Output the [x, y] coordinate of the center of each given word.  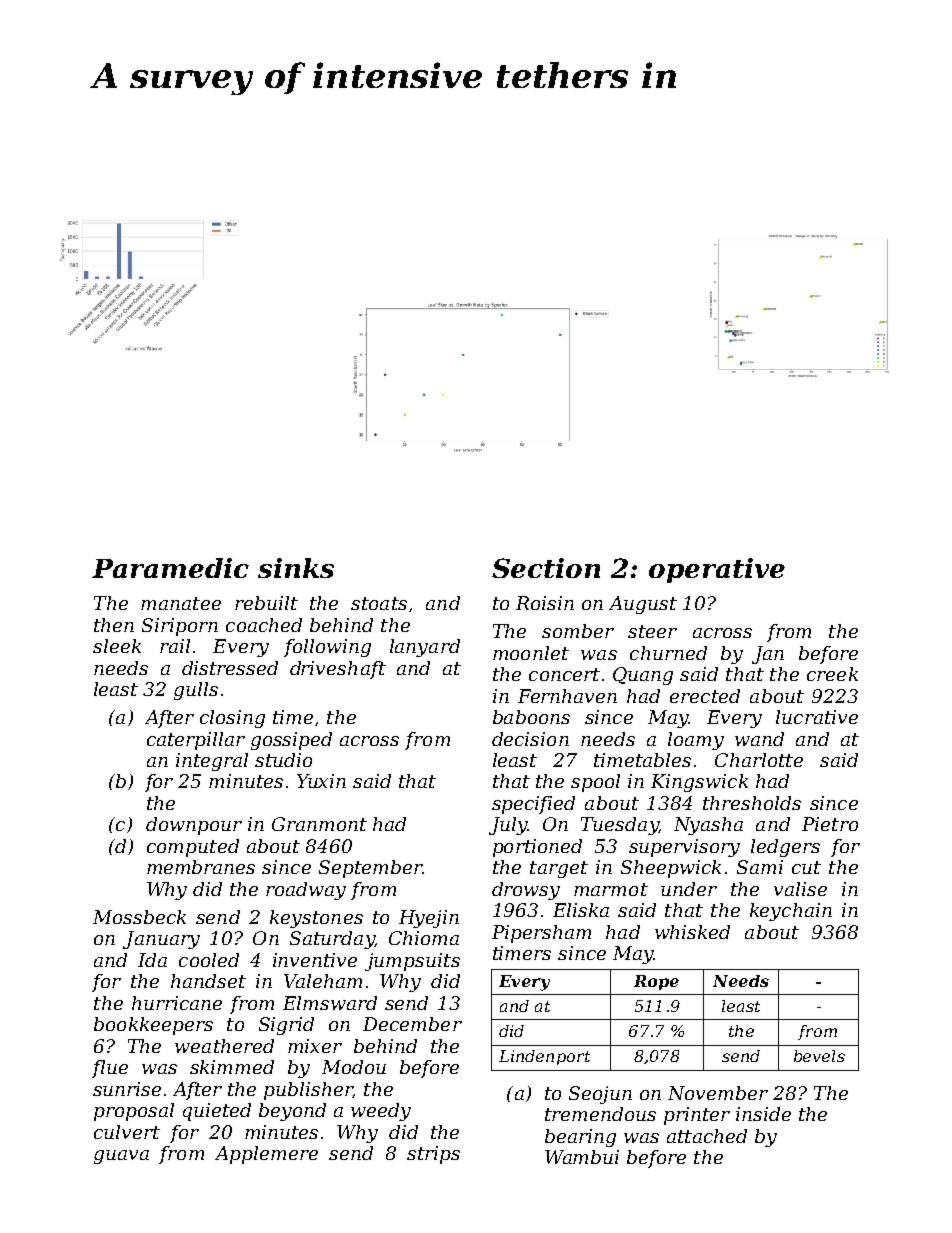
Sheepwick [671, 869]
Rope [656, 982]
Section [546, 568]
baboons [531, 717]
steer [652, 631]
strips [433, 1155]
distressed [230, 668]
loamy [696, 741]
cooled [209, 960]
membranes [201, 867]
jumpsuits [412, 962]
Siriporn [180, 627]
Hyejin [429, 919]
